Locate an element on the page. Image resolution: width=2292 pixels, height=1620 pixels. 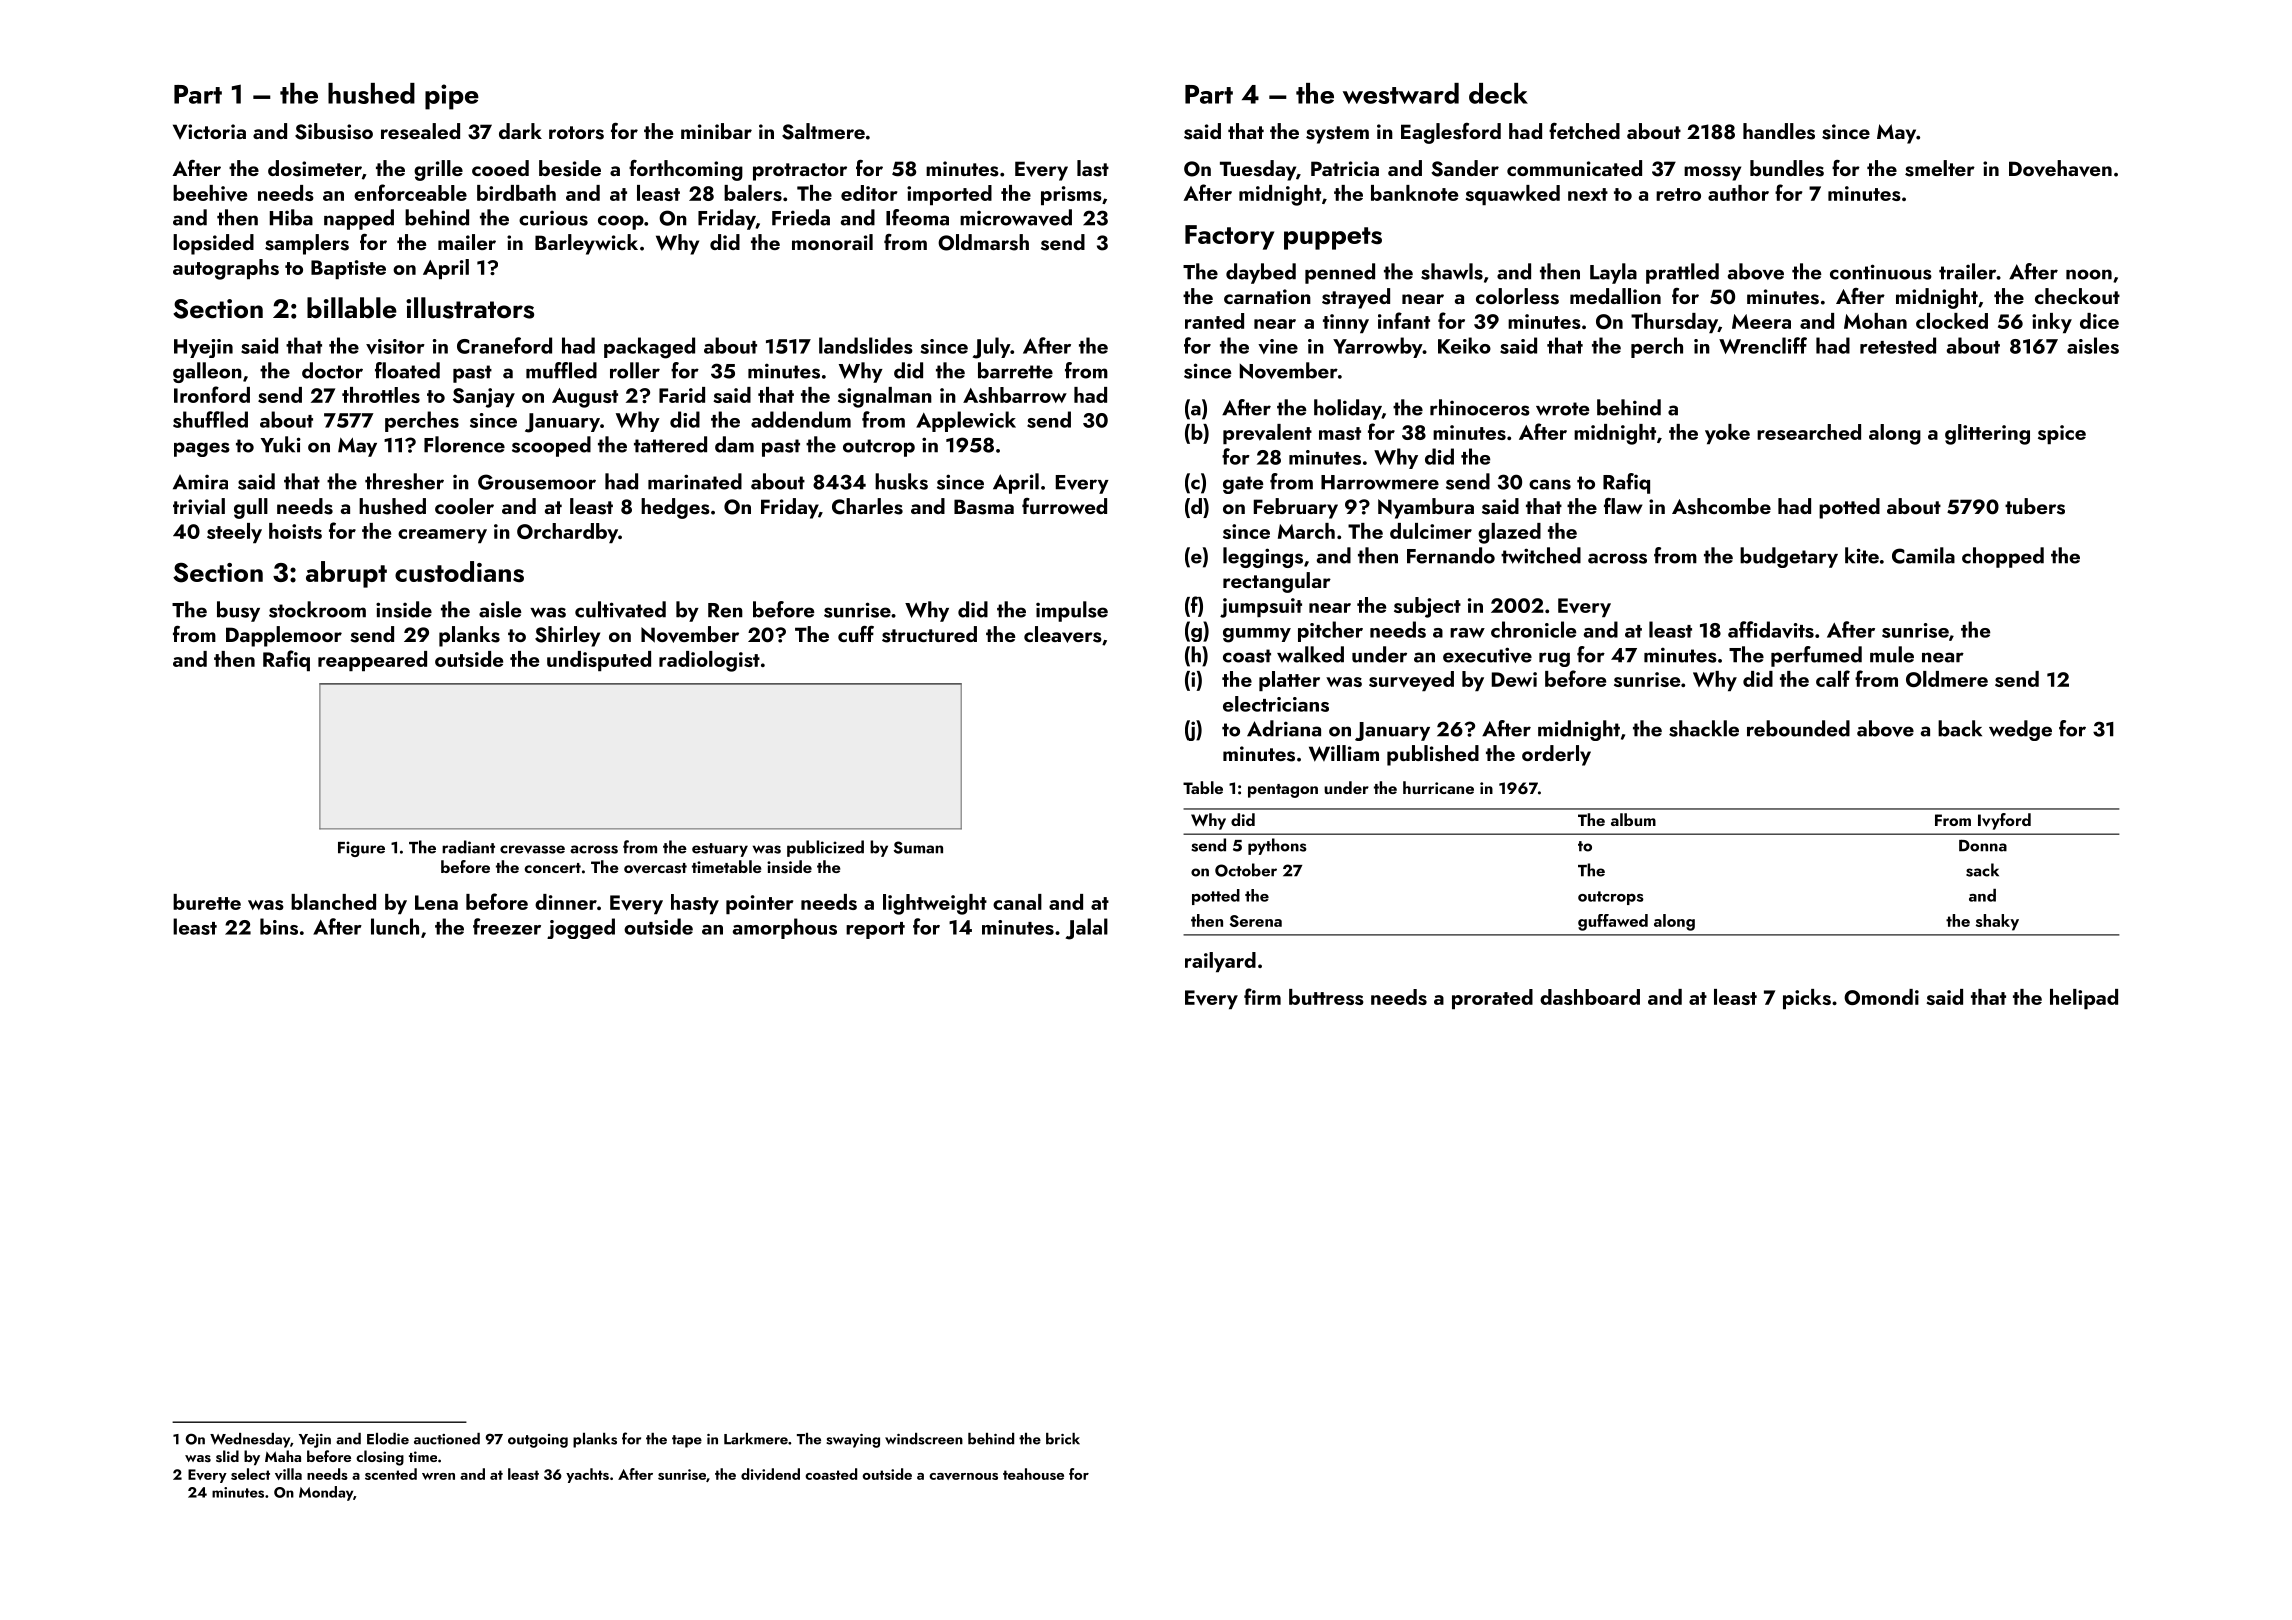
chopped is located at coordinates (2003, 557).
